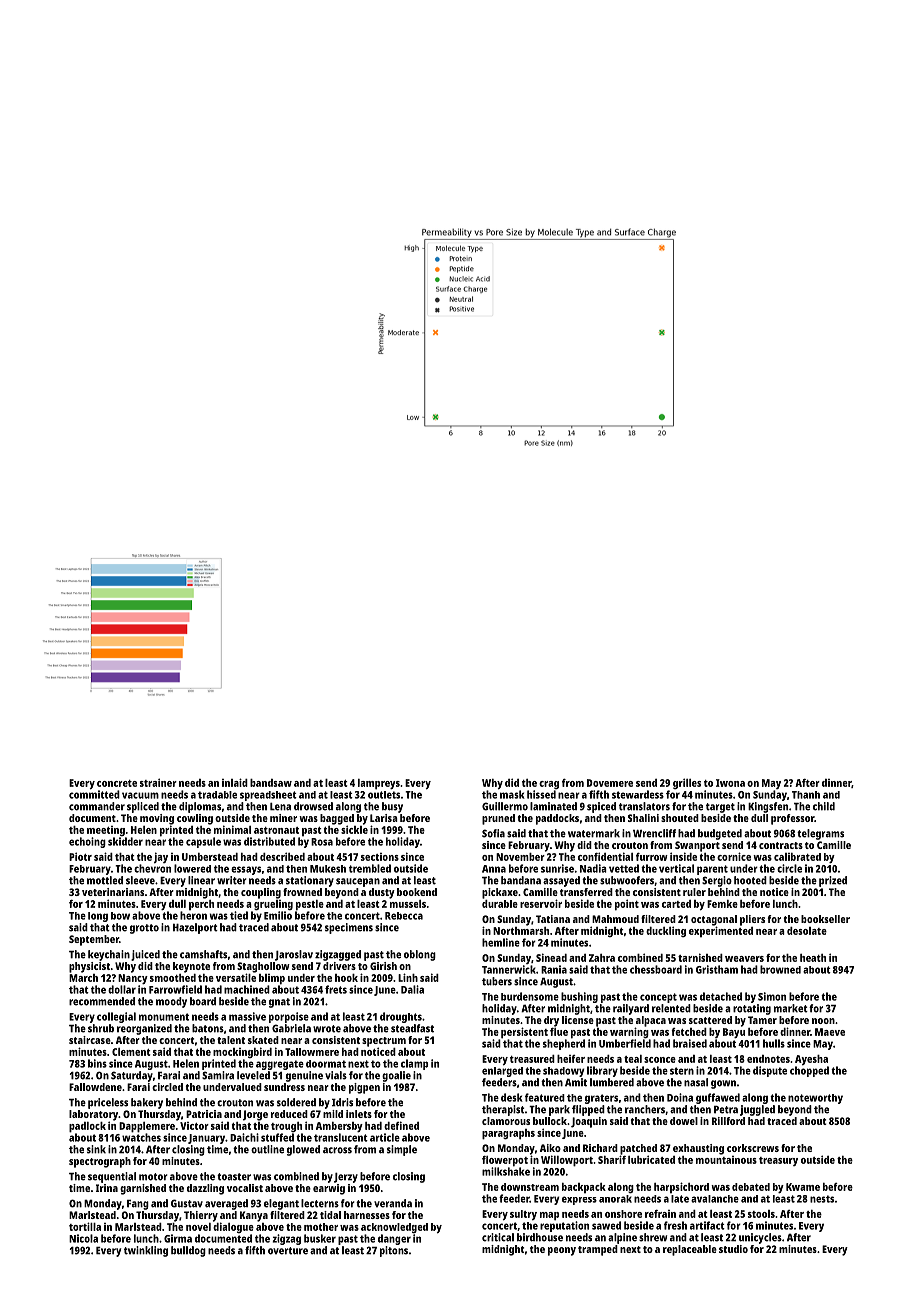 This page has width=924, height=1308. What do you see at coordinates (146, 1251) in the page?
I see `twinkling` at bounding box center [146, 1251].
